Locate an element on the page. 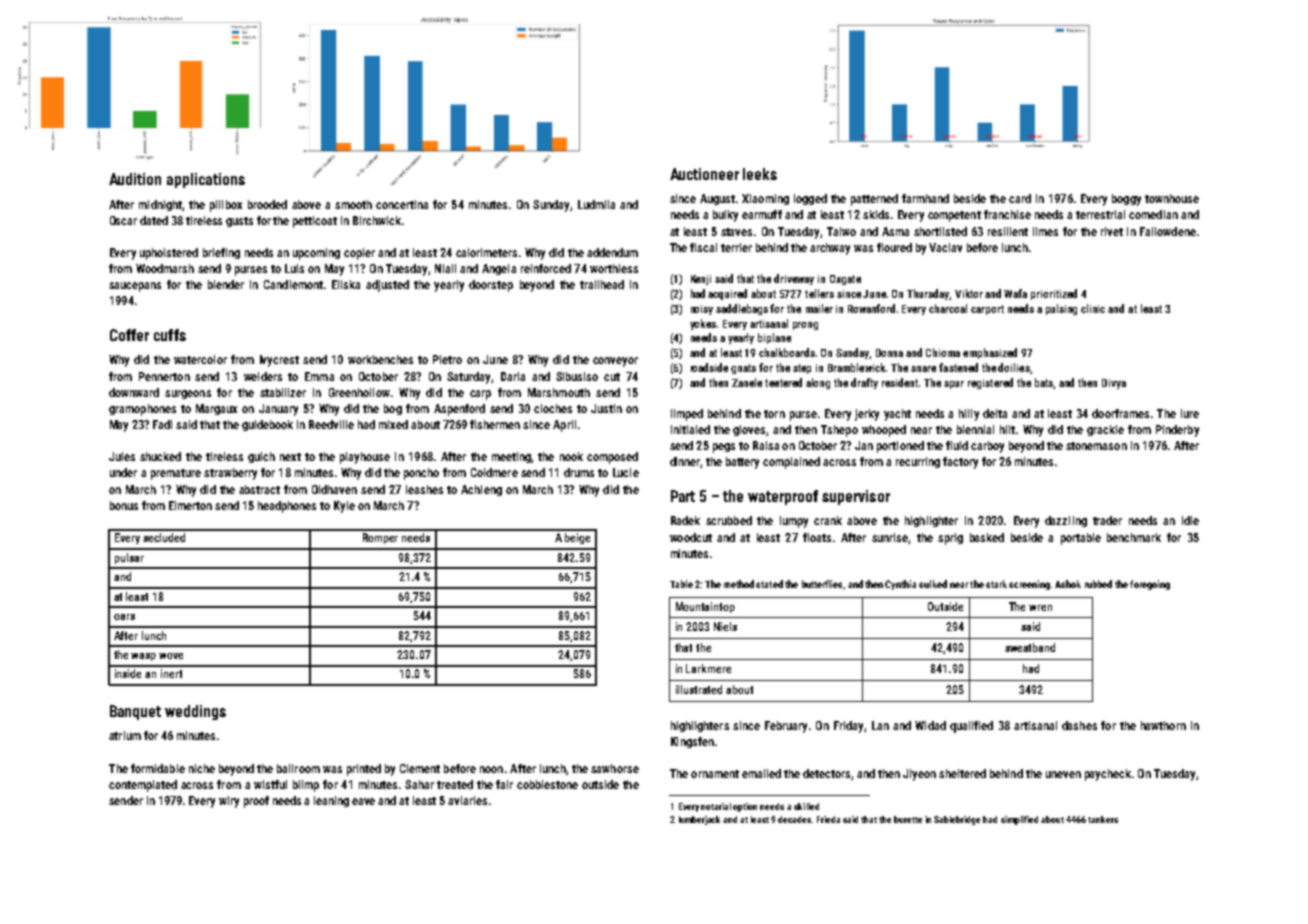 This image has width=1308, height=924. headphones is located at coordinates (287, 507).
